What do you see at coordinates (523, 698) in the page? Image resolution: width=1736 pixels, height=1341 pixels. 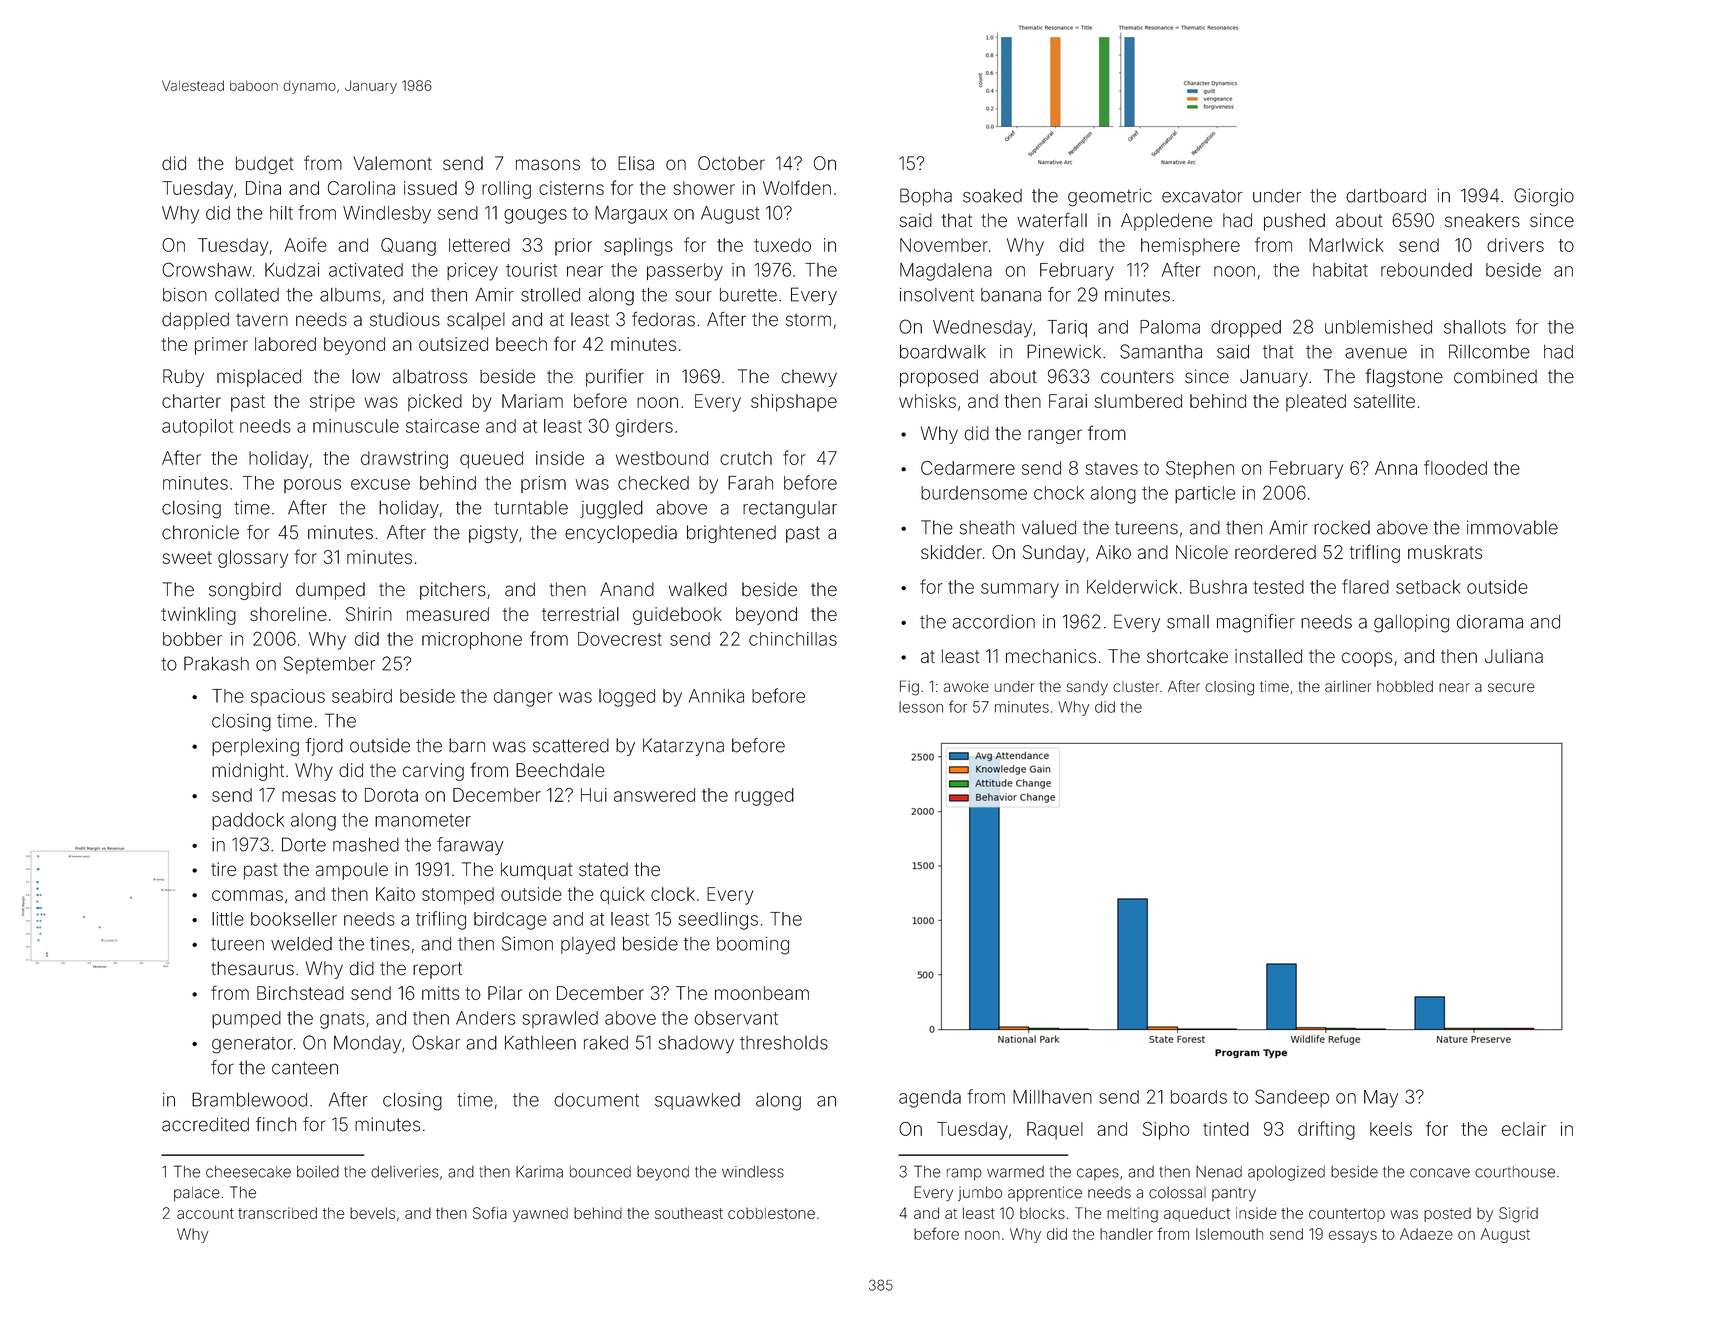 I see `danger` at bounding box center [523, 698].
